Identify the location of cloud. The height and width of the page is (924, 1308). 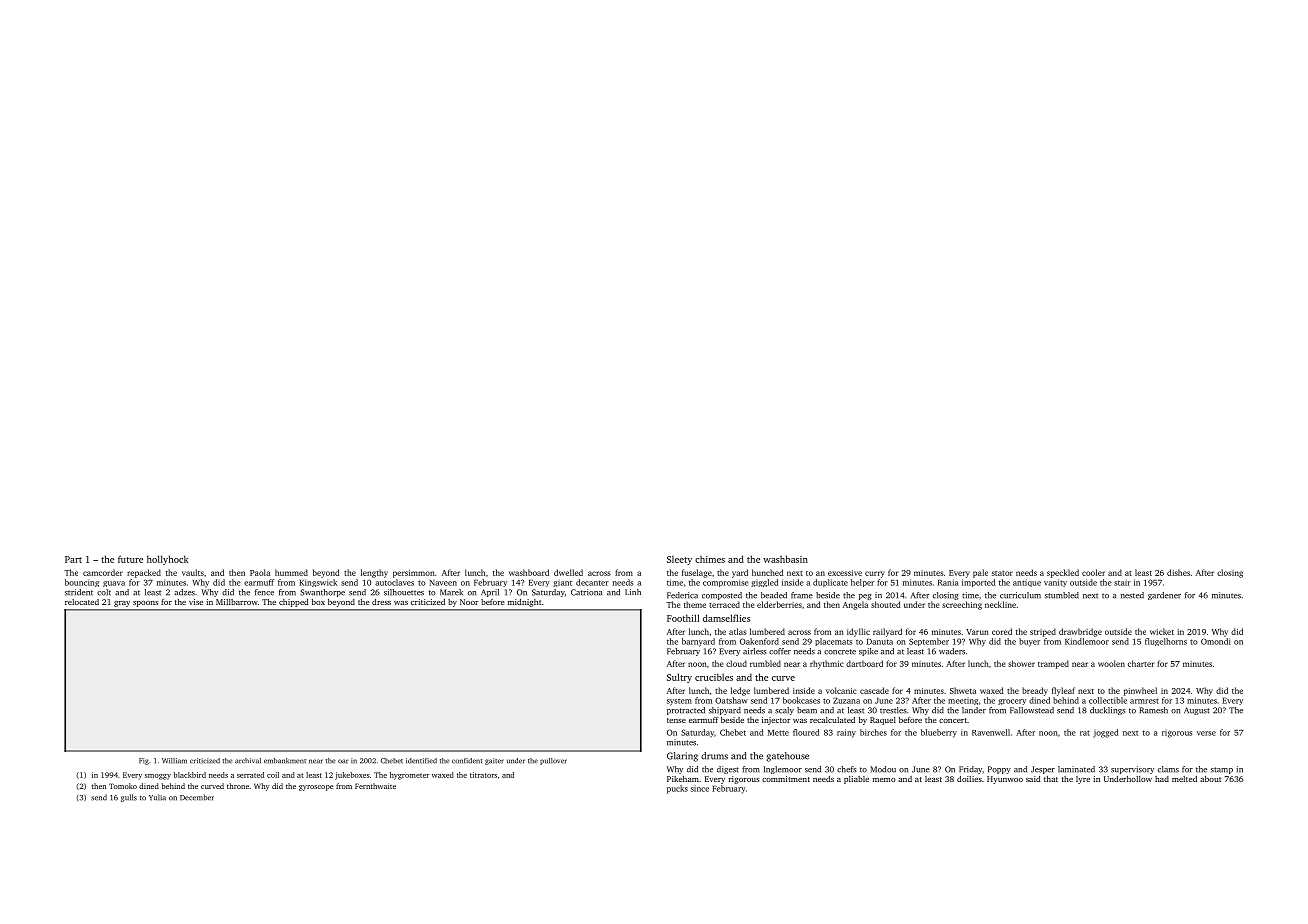
(736, 663).
